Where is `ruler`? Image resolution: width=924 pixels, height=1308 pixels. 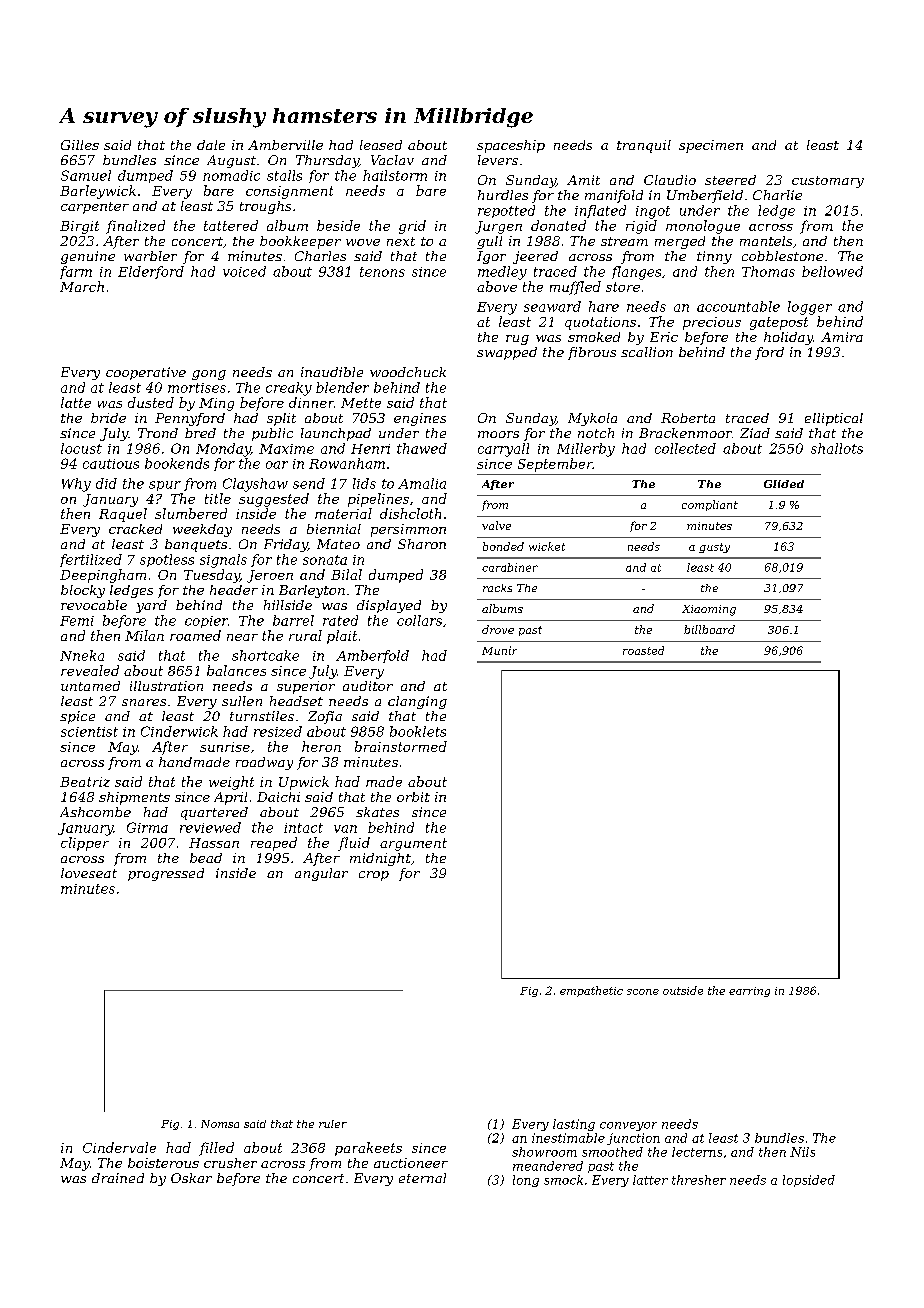 ruler is located at coordinates (333, 1124).
